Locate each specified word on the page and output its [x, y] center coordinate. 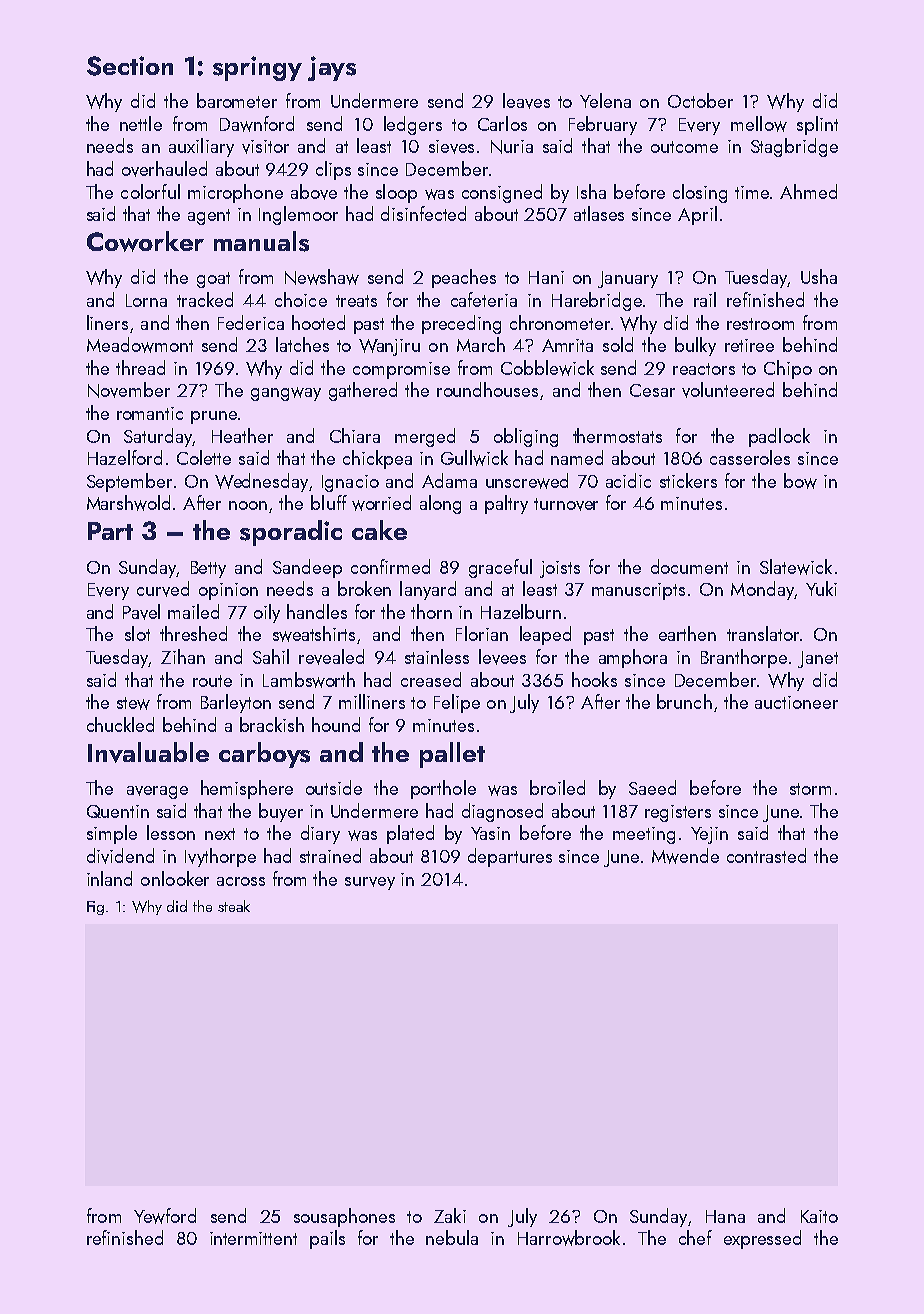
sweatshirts [314, 634]
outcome [684, 147]
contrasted [766, 855]
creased [431, 679]
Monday [762, 590]
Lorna [146, 300]
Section [130, 66]
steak [234, 906]
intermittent [253, 1238]
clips [333, 170]
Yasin [490, 833]
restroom [760, 324]
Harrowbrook [569, 1238]
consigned [502, 193]
